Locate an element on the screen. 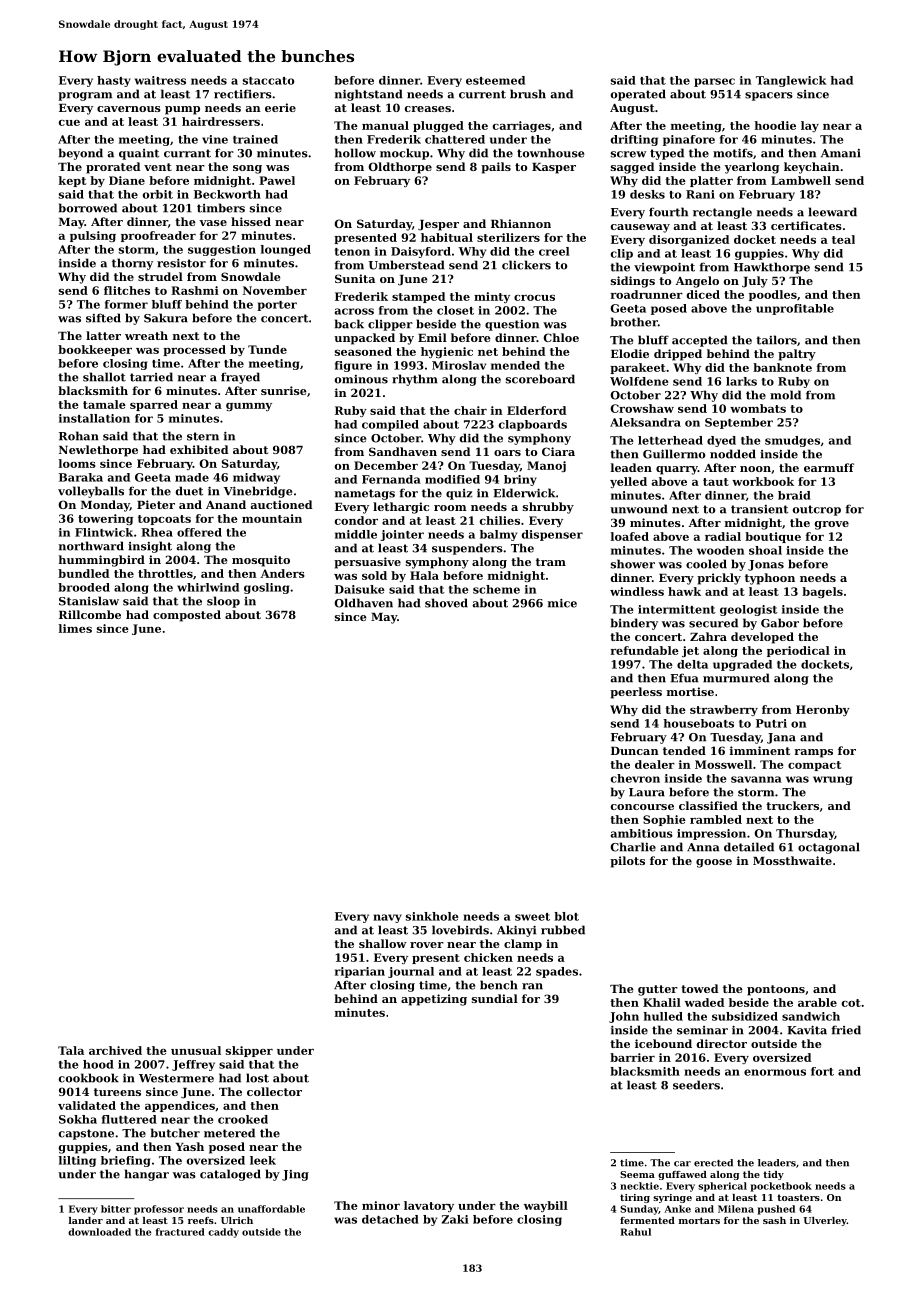  detached is located at coordinates (390, 1219).
